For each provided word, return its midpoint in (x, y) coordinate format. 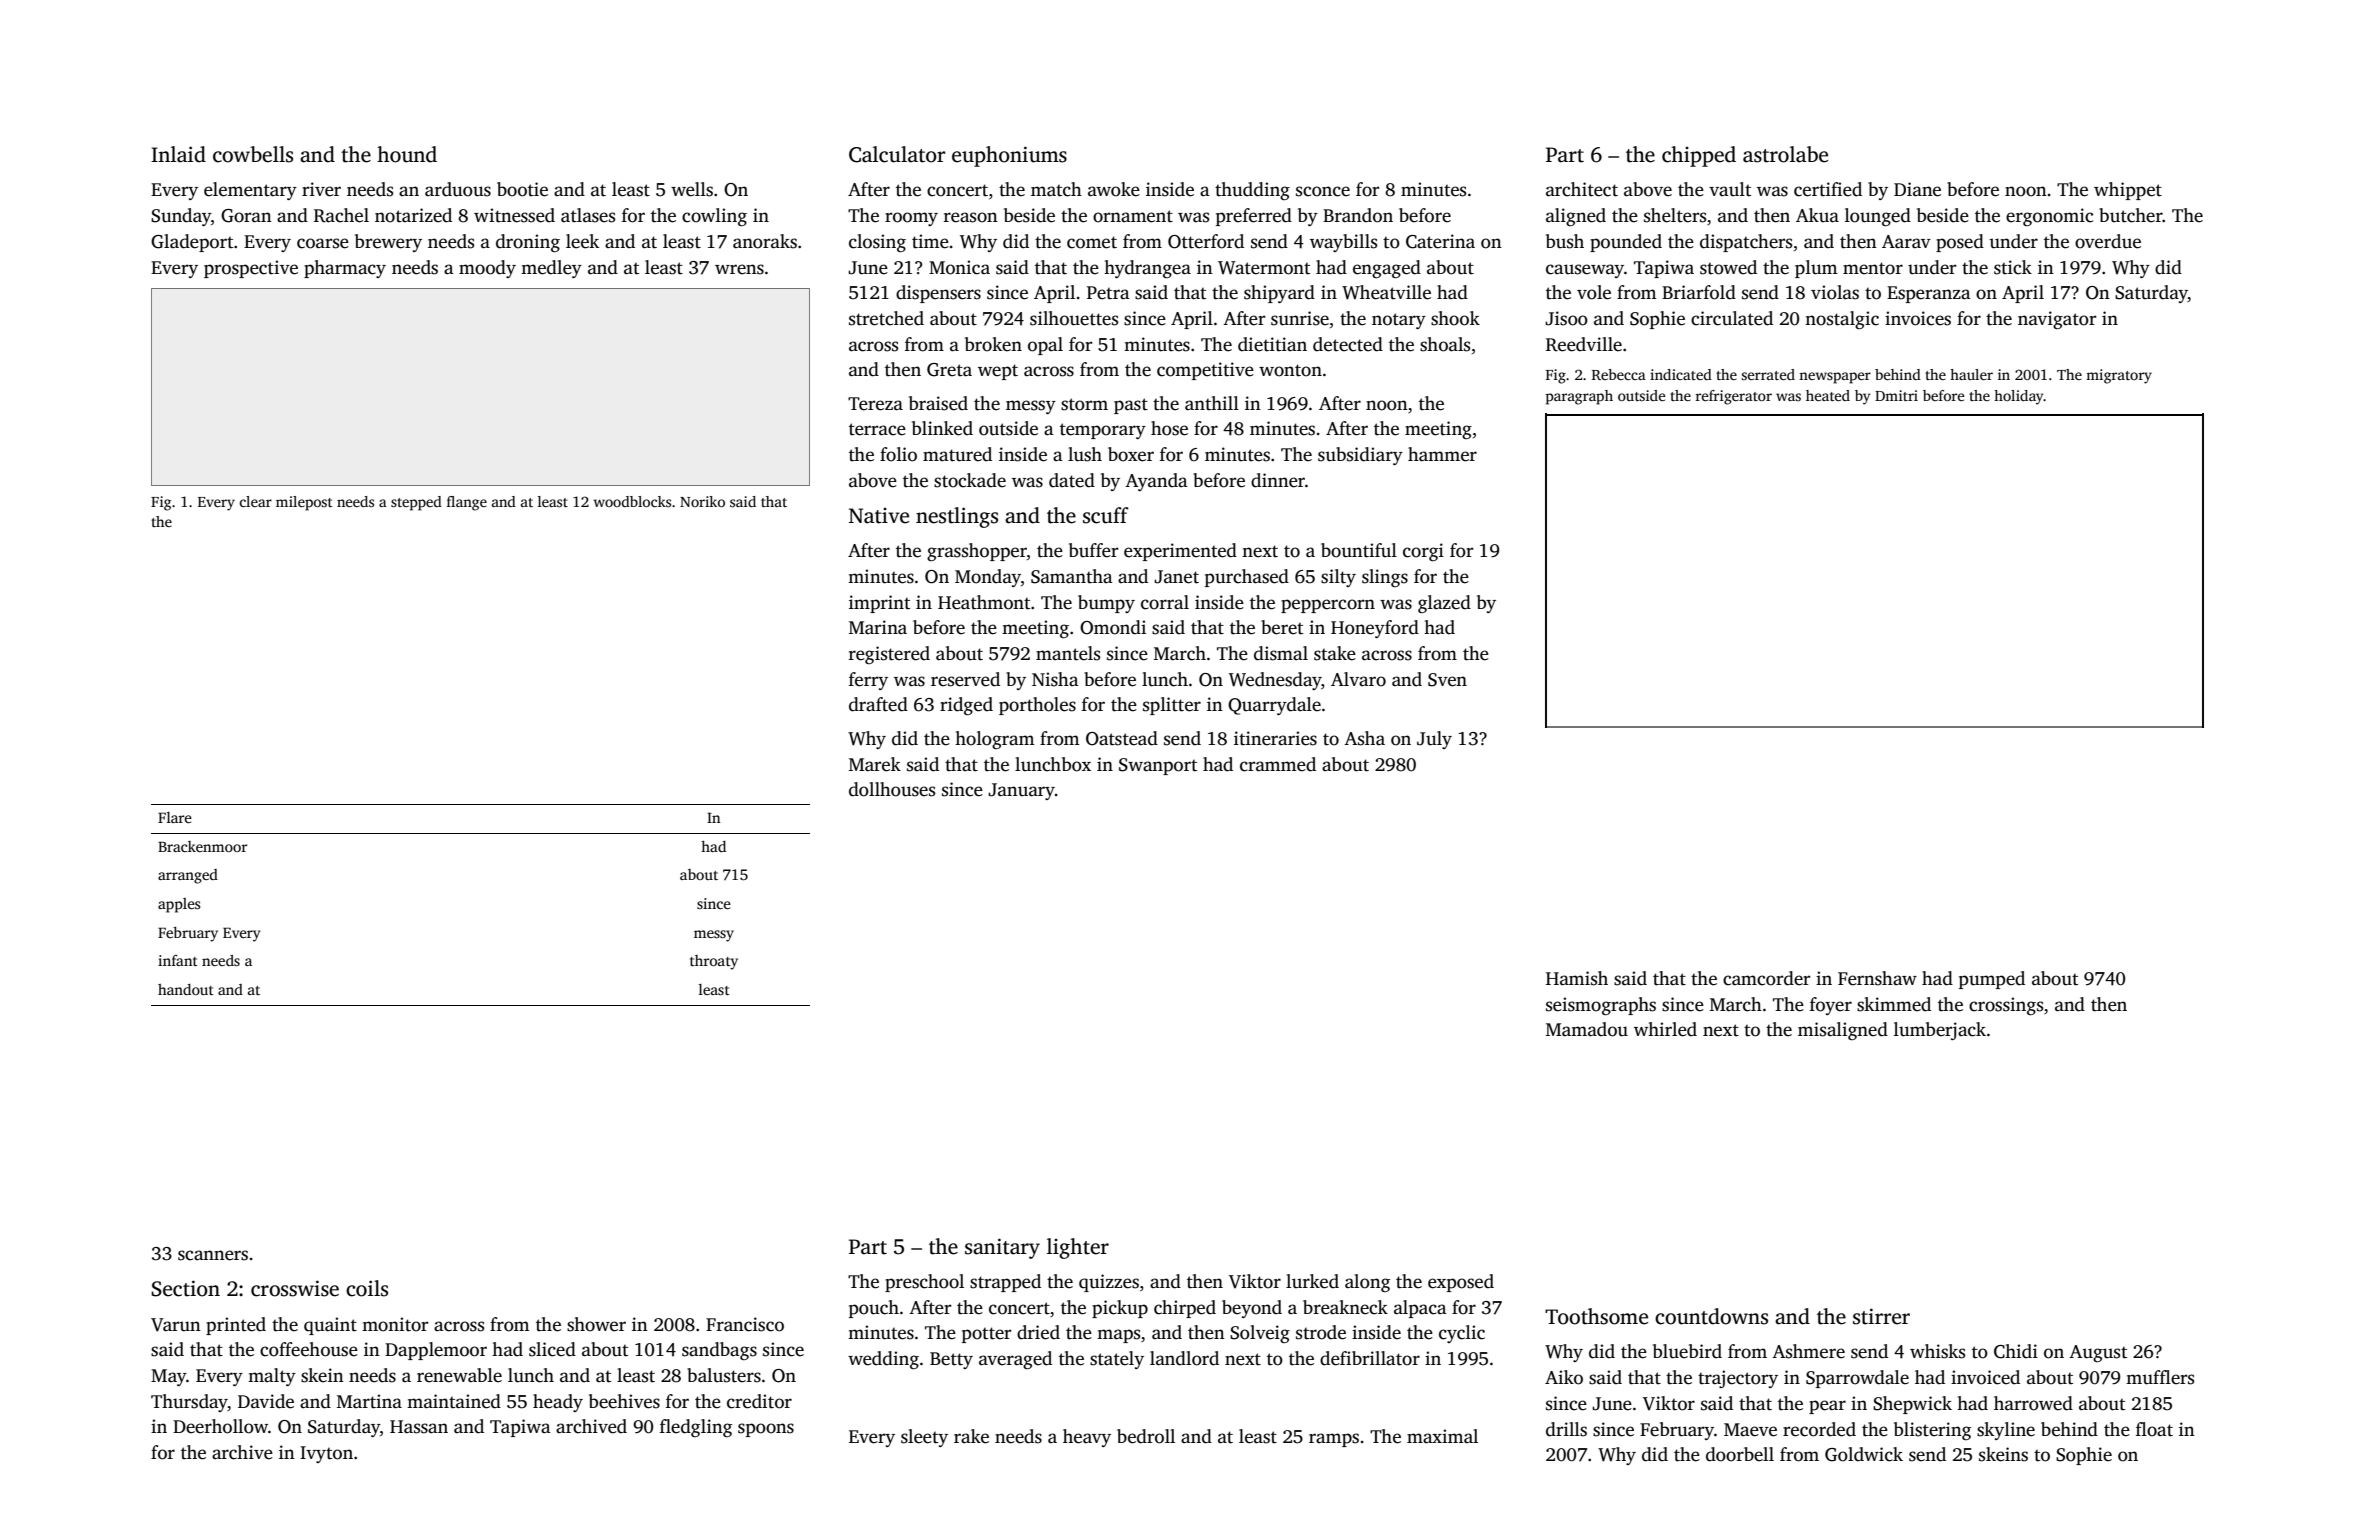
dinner (1278, 480)
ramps (1334, 1440)
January (1021, 791)
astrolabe (1785, 154)
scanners (213, 1255)
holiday (2019, 397)
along (1367, 1283)
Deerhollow (220, 1426)
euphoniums (1009, 156)
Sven (1447, 680)
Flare (175, 817)
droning (528, 243)
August (2098, 1353)
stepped (416, 503)
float (2154, 1429)
